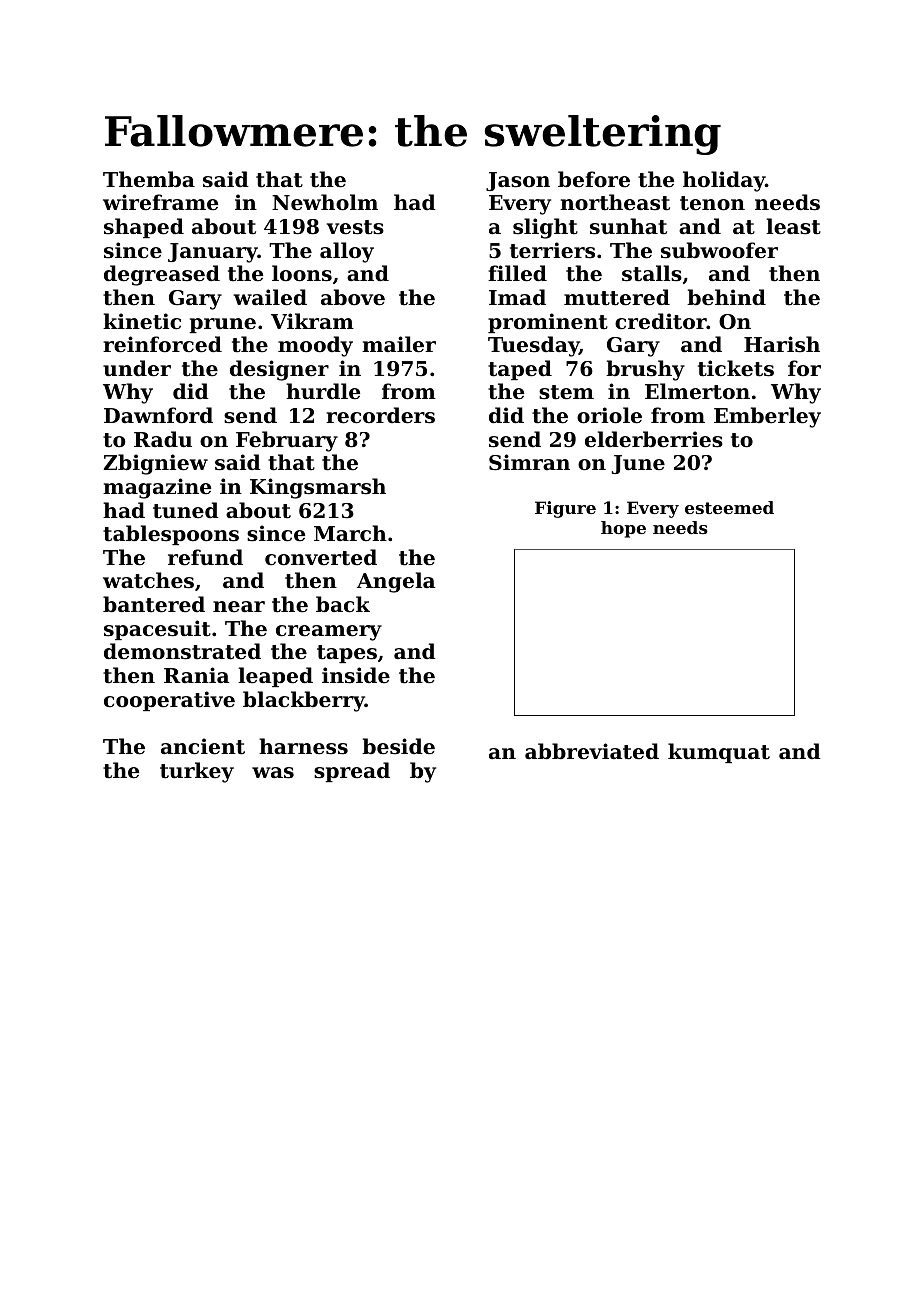 The width and height of the screenshot is (924, 1311). I want to click on Newholm, so click(325, 202).
